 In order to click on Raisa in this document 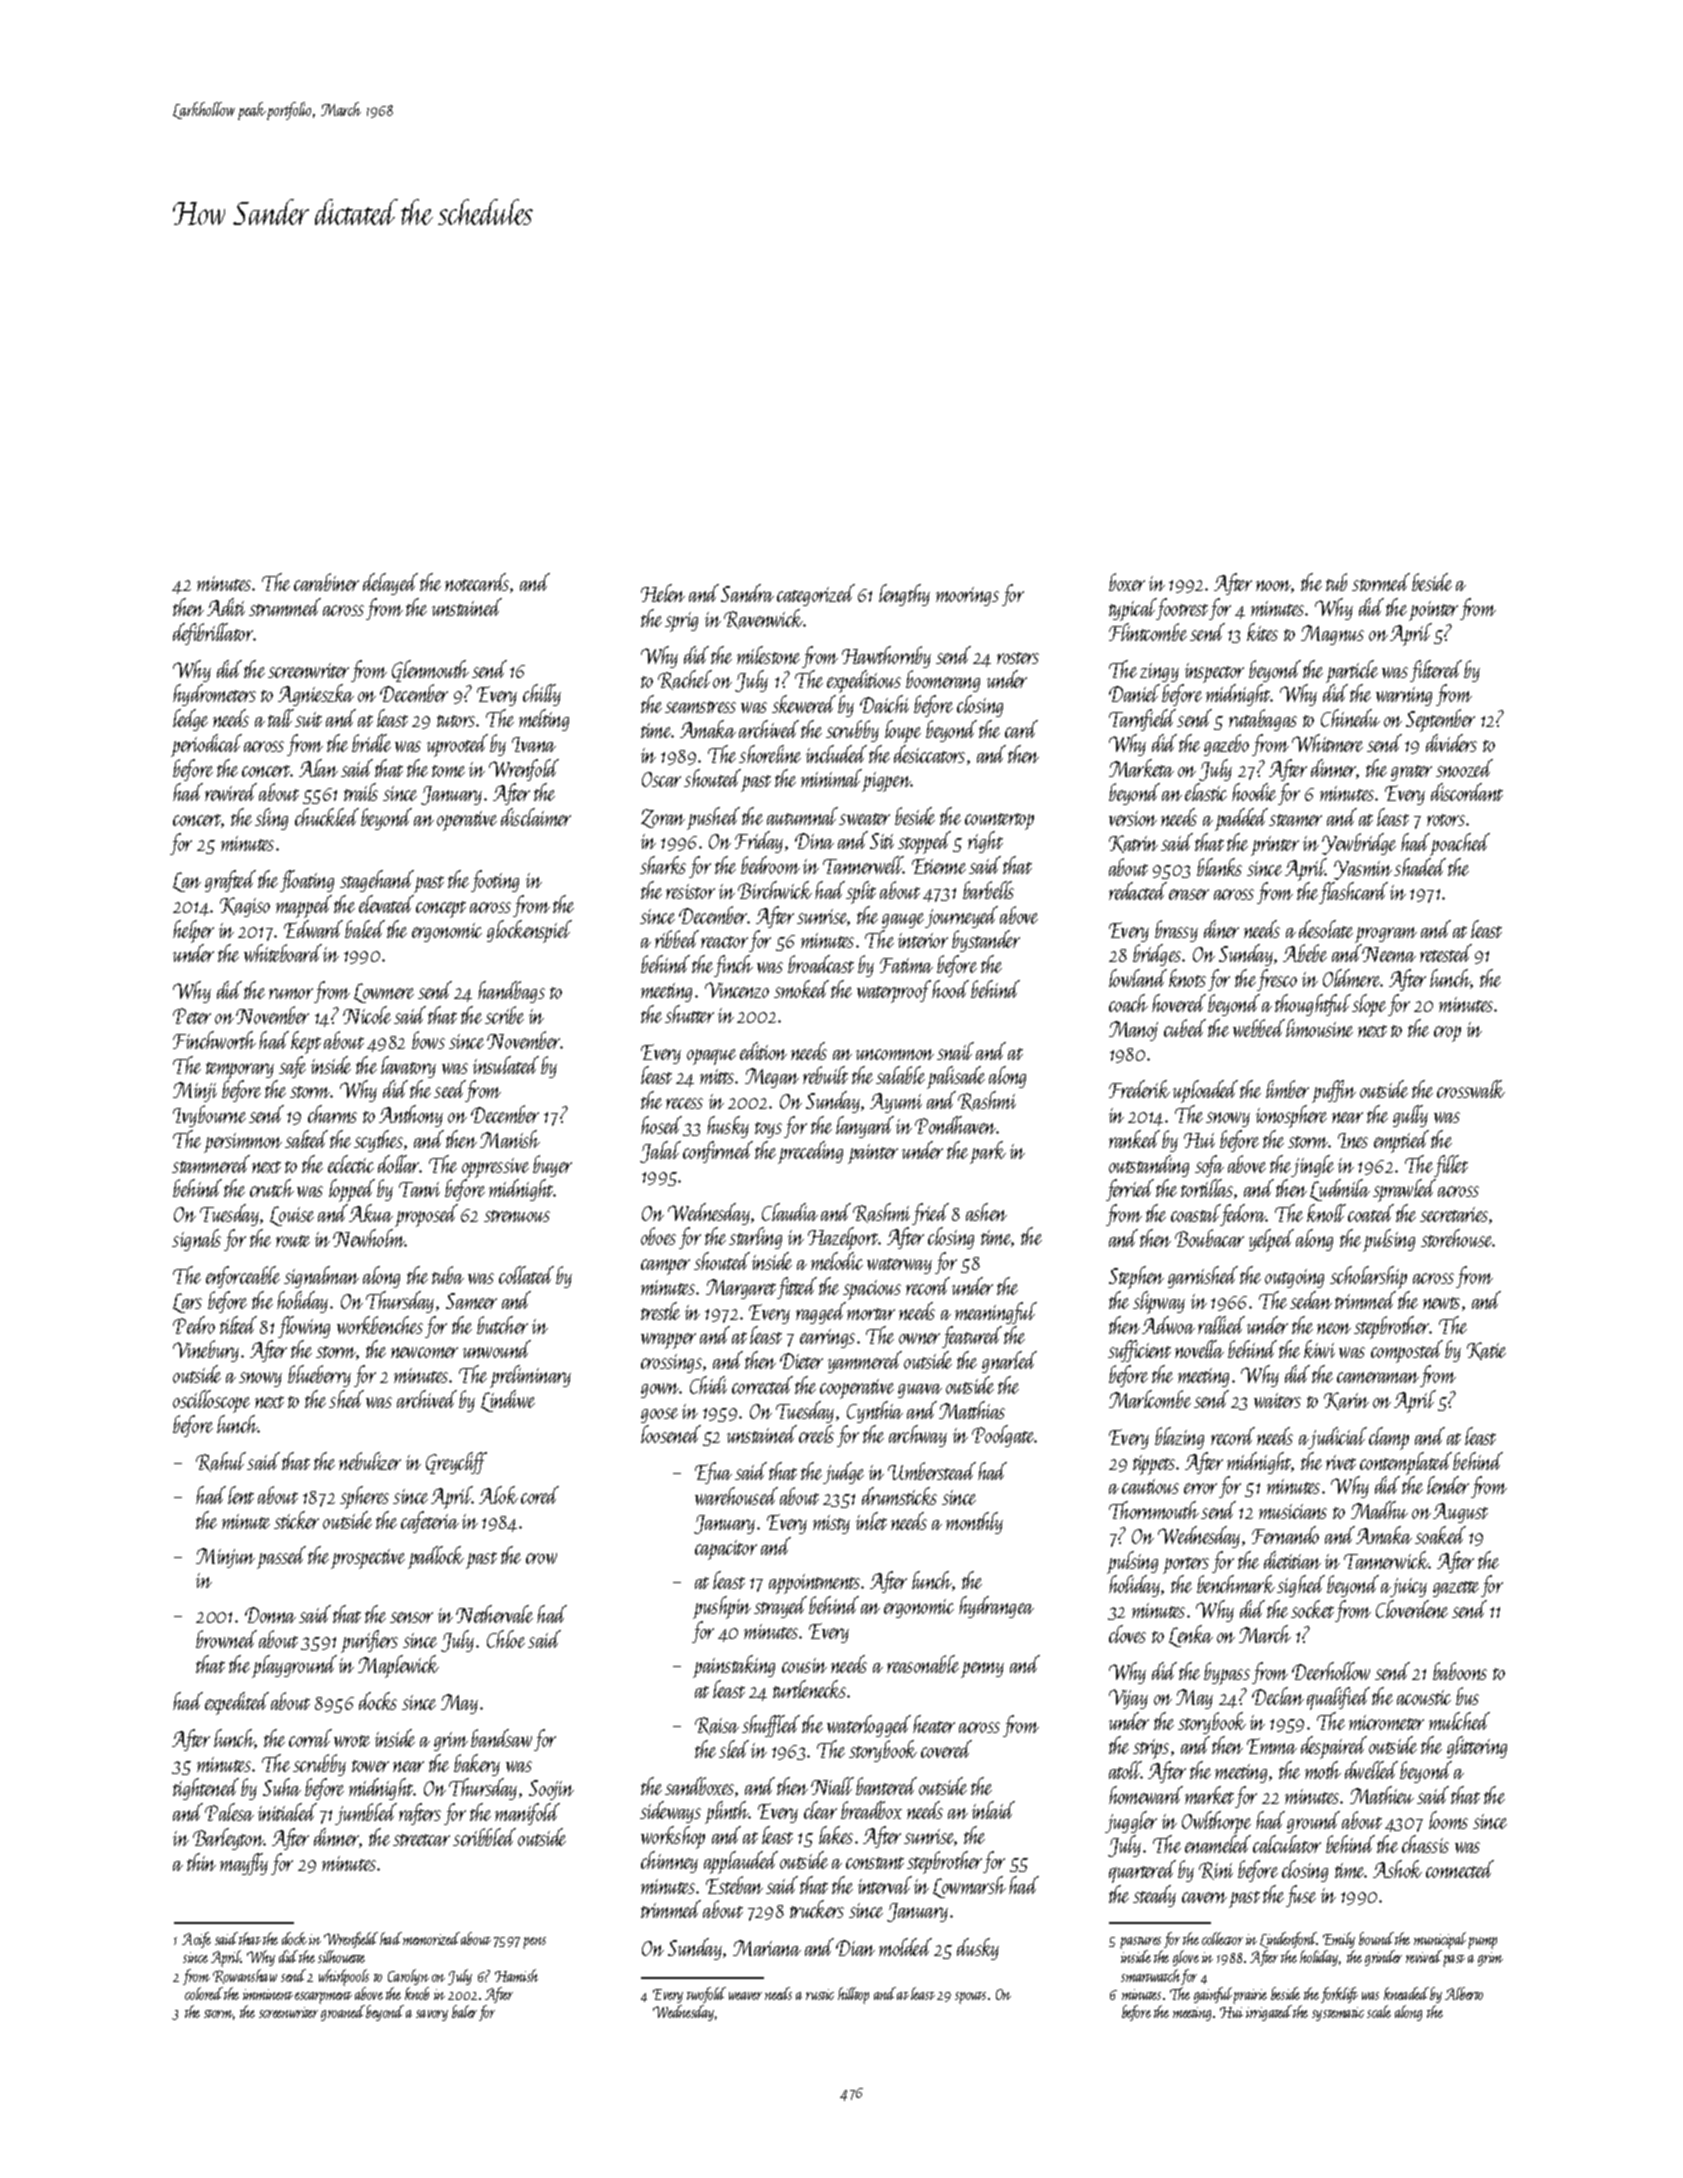, I will do `click(717, 1726)`.
